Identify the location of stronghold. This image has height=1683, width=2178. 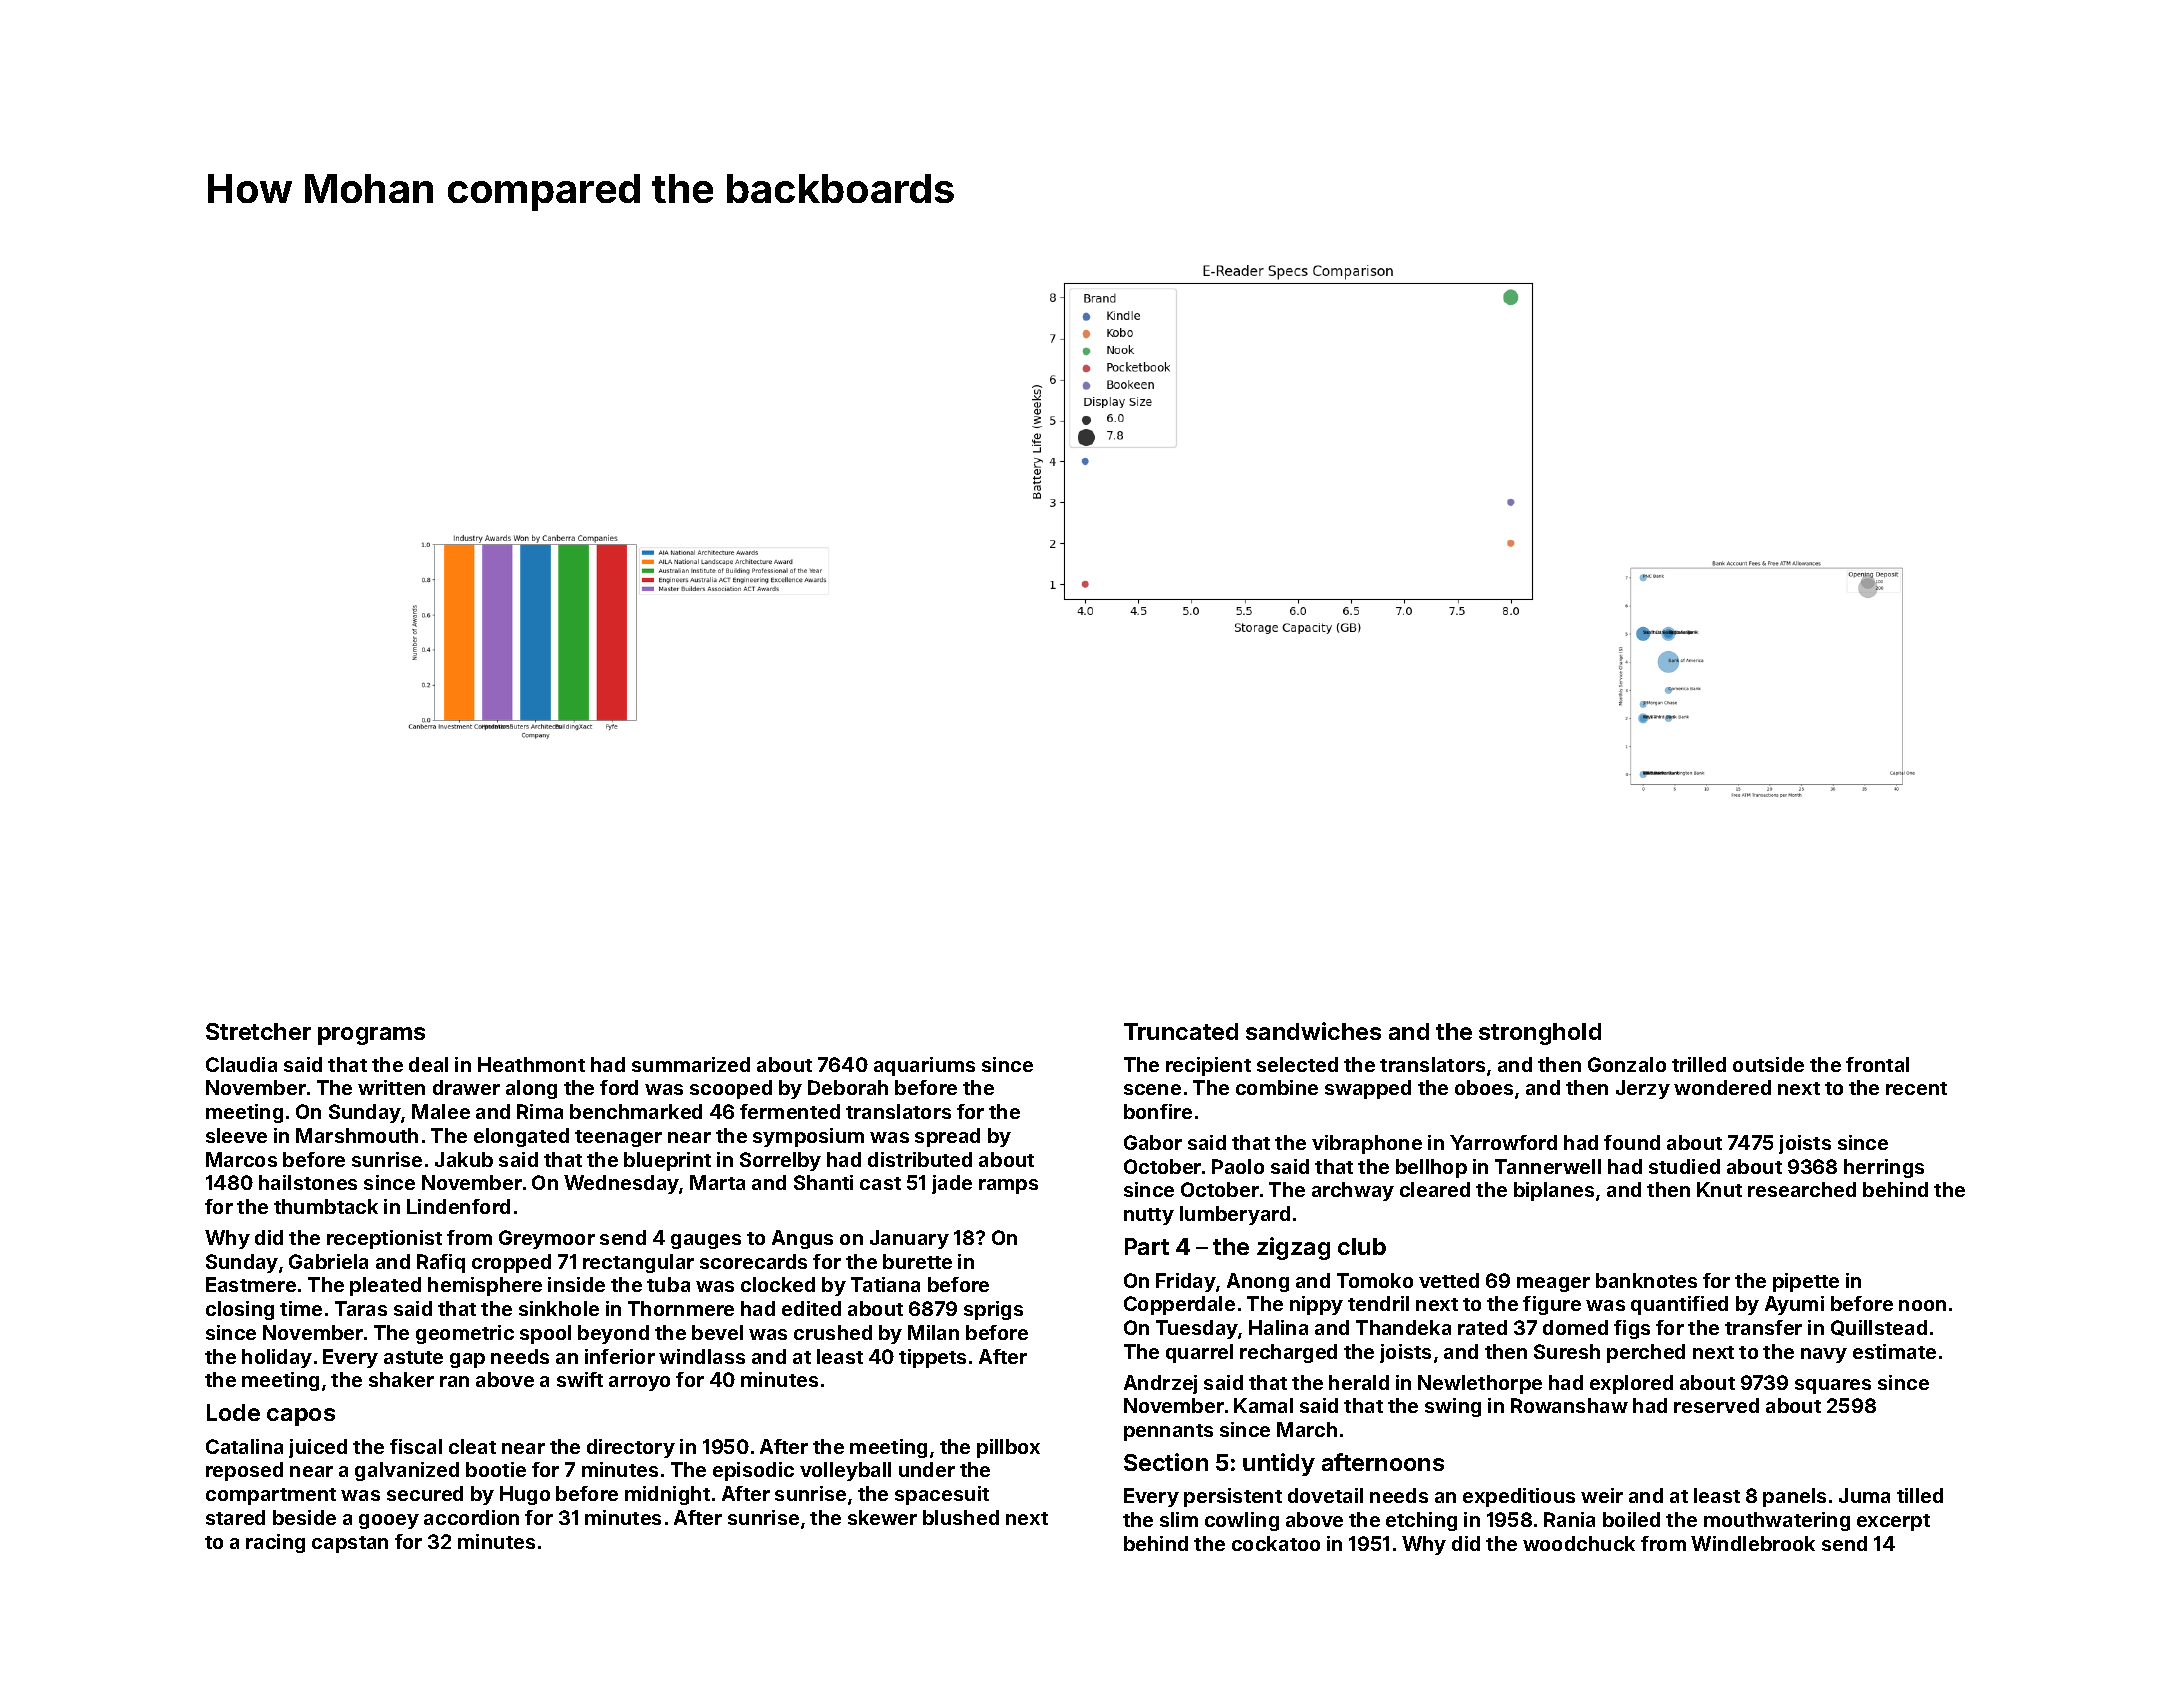
(1540, 1034).
